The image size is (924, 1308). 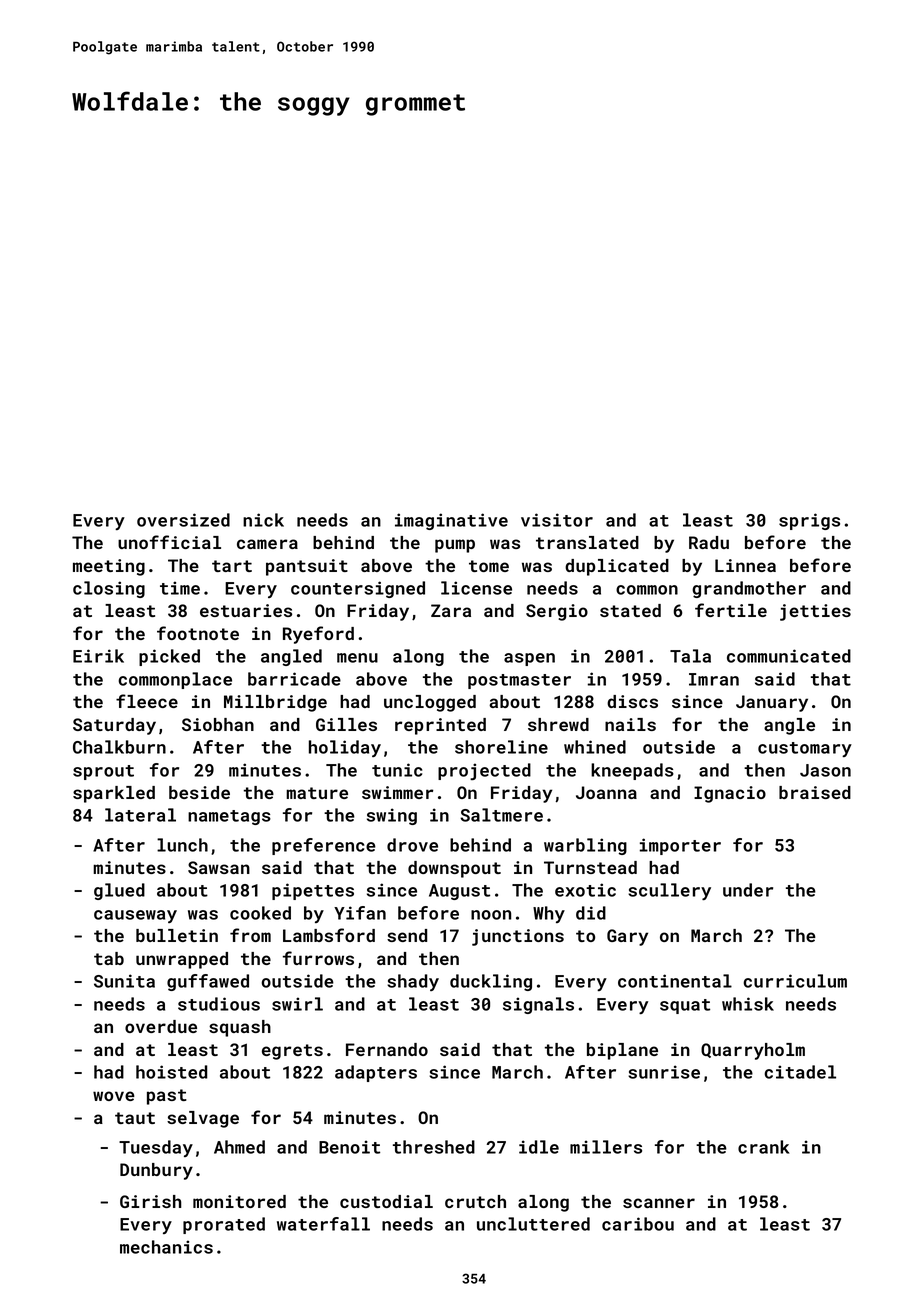 I want to click on nick, so click(x=263, y=520).
